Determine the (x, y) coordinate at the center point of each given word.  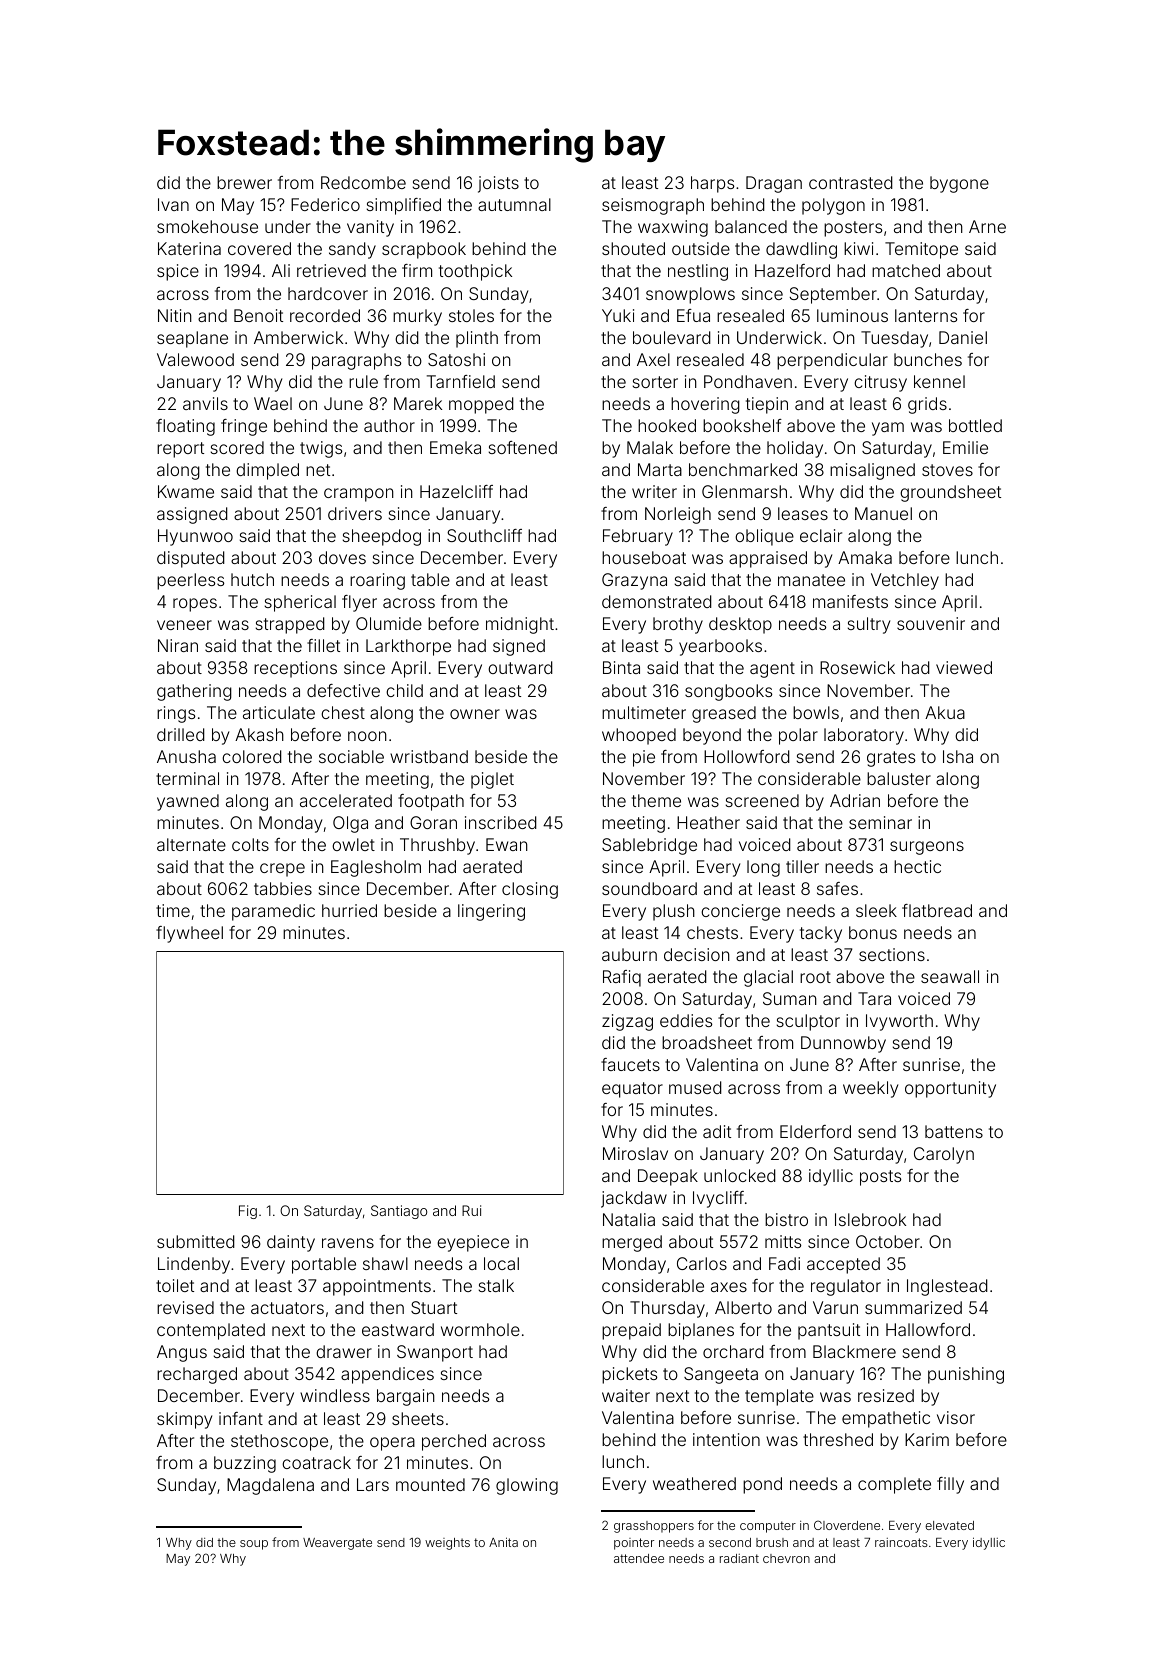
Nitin (175, 315)
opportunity (950, 1089)
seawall (950, 976)
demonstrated (657, 601)
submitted (196, 1241)
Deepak (668, 1177)
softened (523, 447)
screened (762, 800)
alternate (191, 844)
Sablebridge (649, 846)
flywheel (189, 934)
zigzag (627, 1022)
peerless (190, 581)
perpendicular (832, 361)
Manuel (883, 513)
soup (254, 1545)
